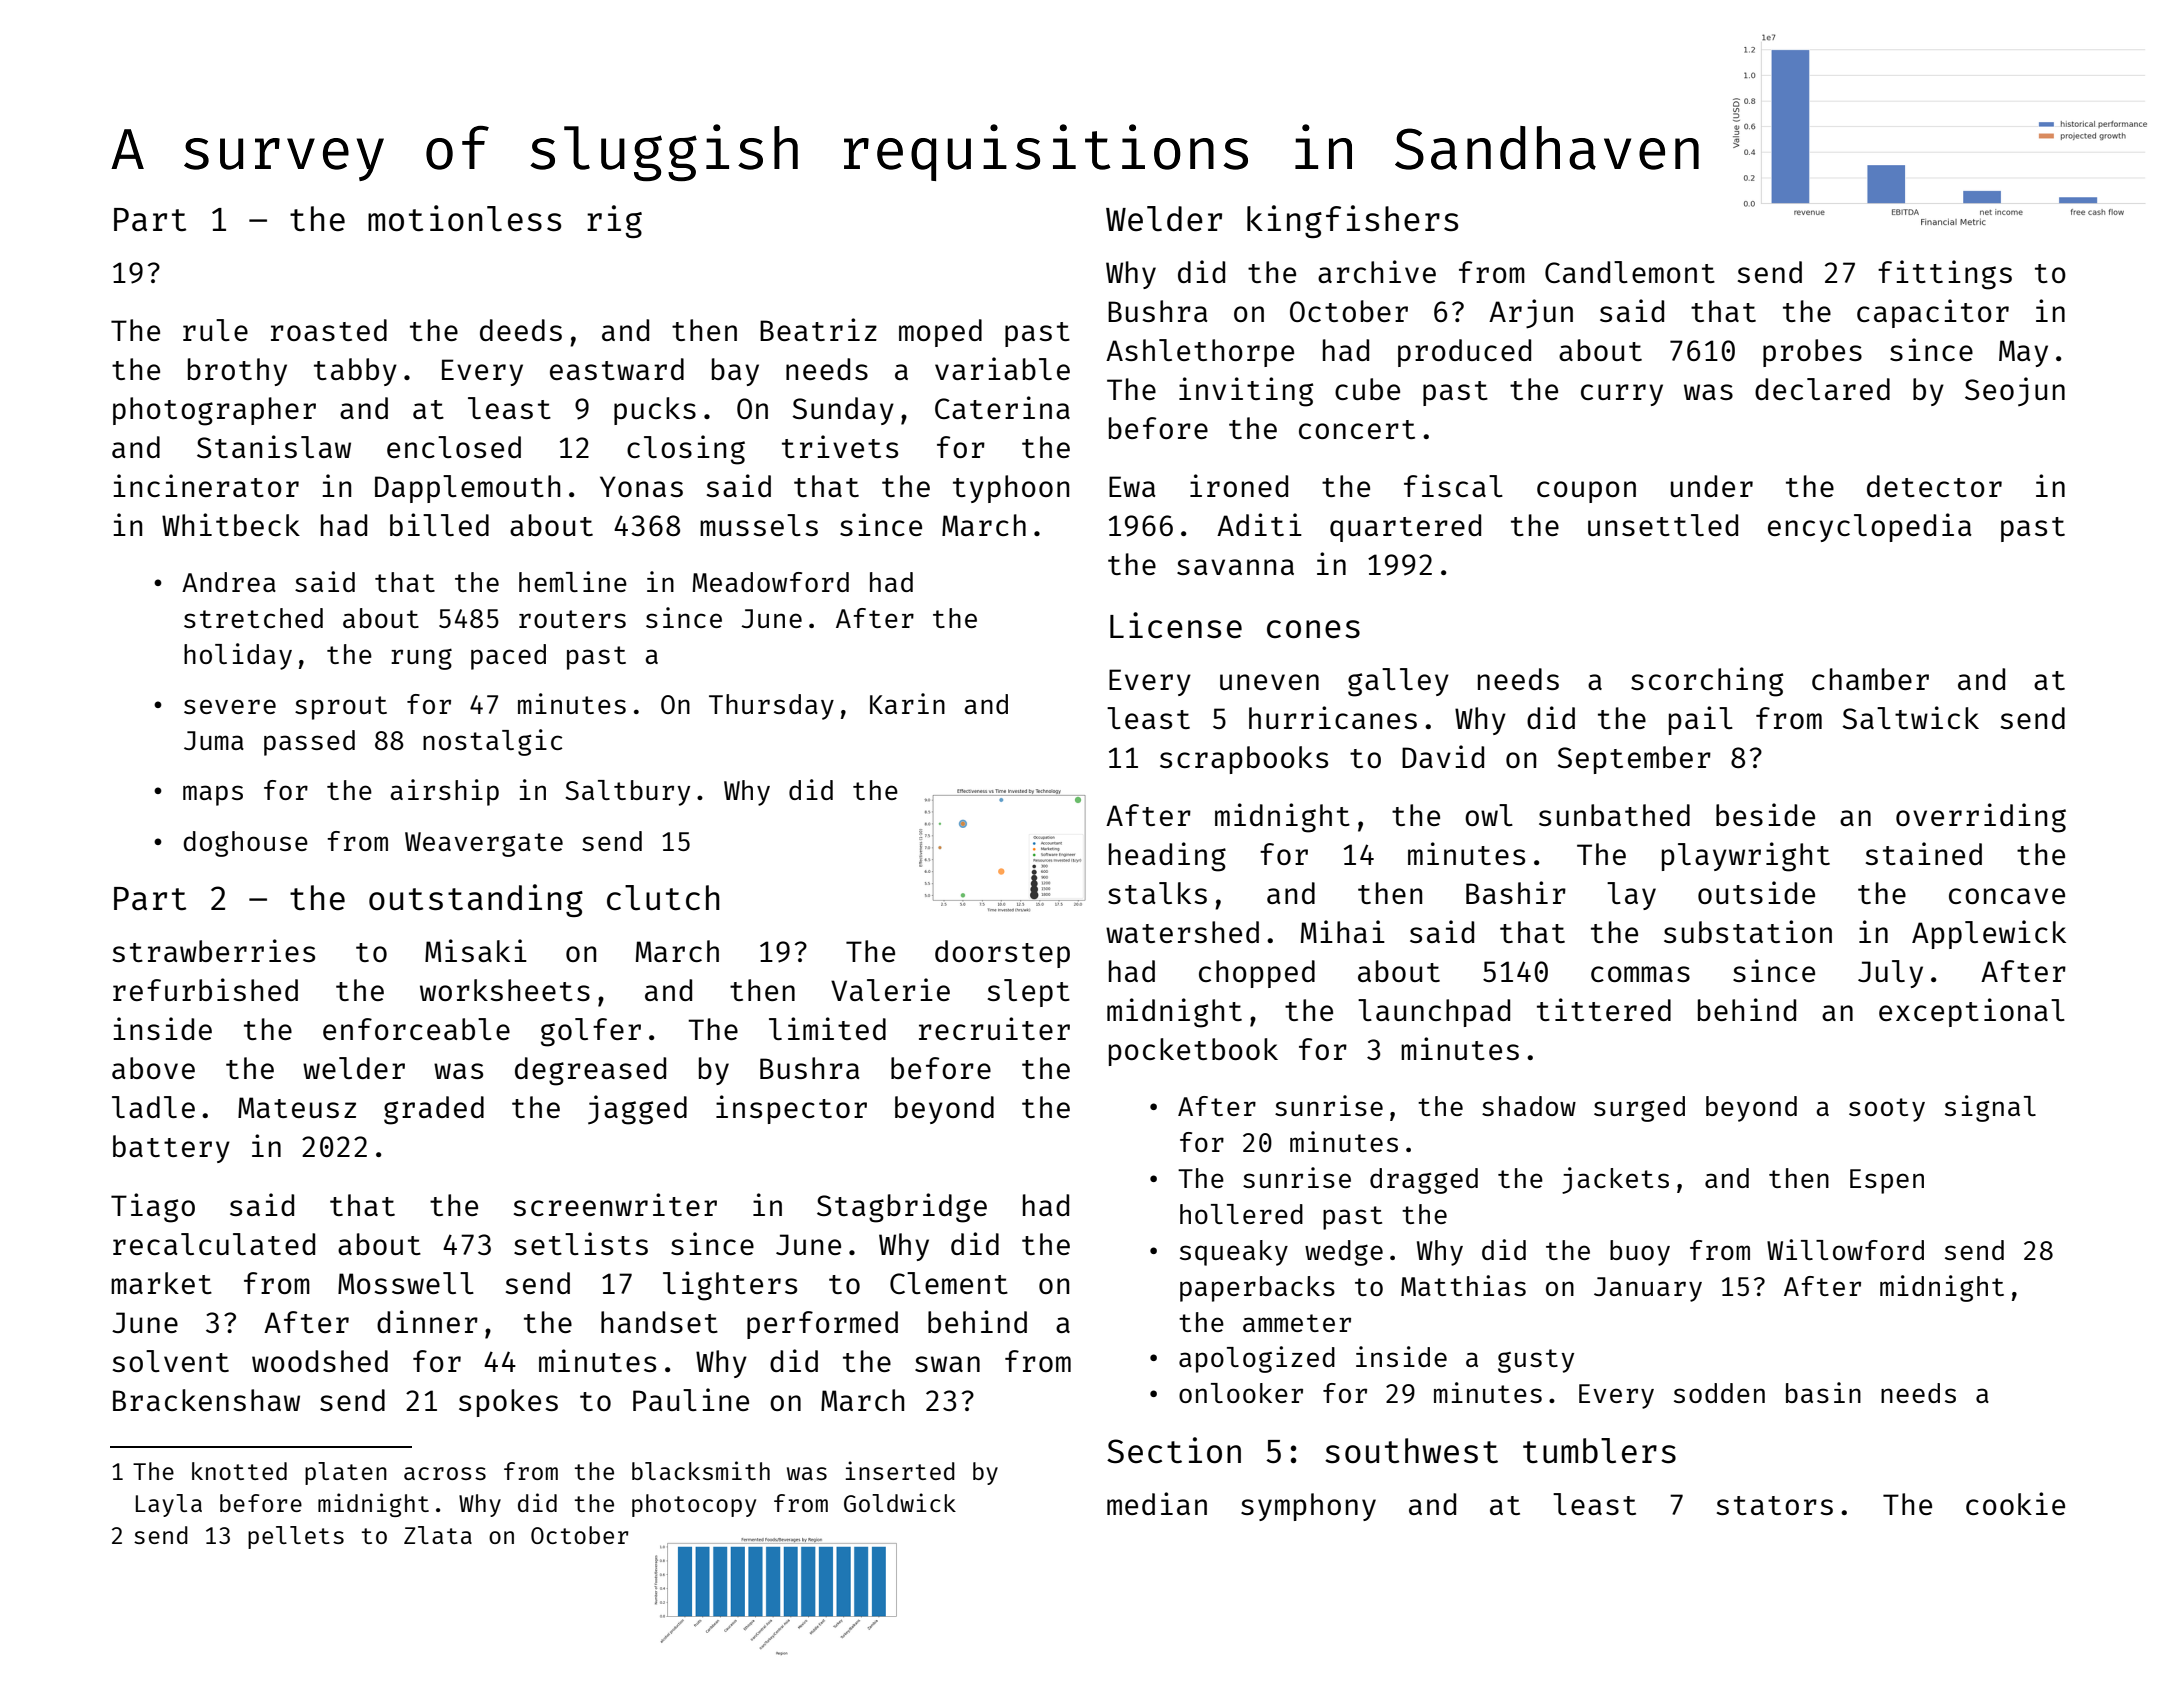 Image resolution: width=2178 pixels, height=1683 pixels. Describe the element at coordinates (2015, 1503) in the screenshot. I see `cookie` at that location.
